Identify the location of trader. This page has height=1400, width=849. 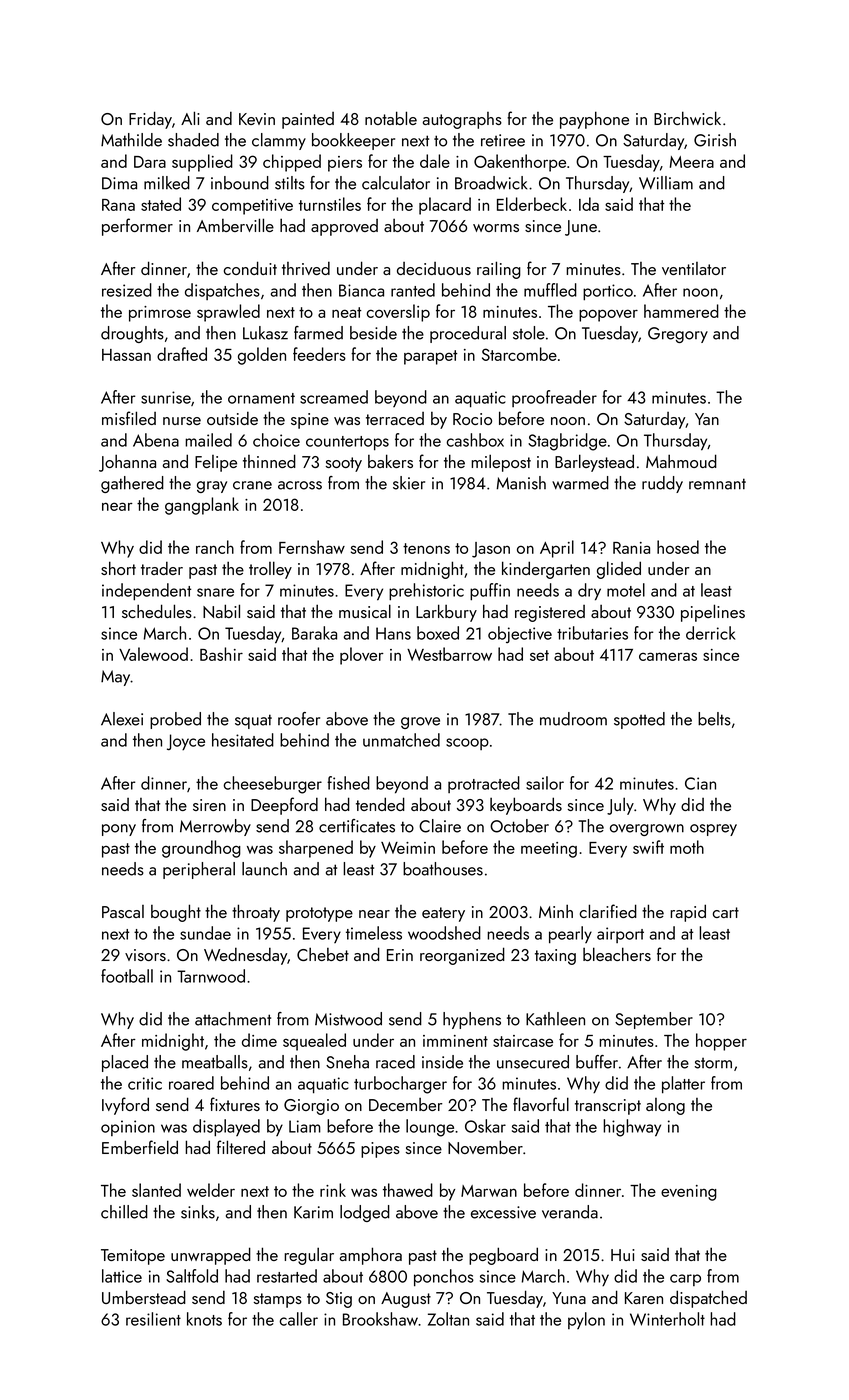
(162, 568).
